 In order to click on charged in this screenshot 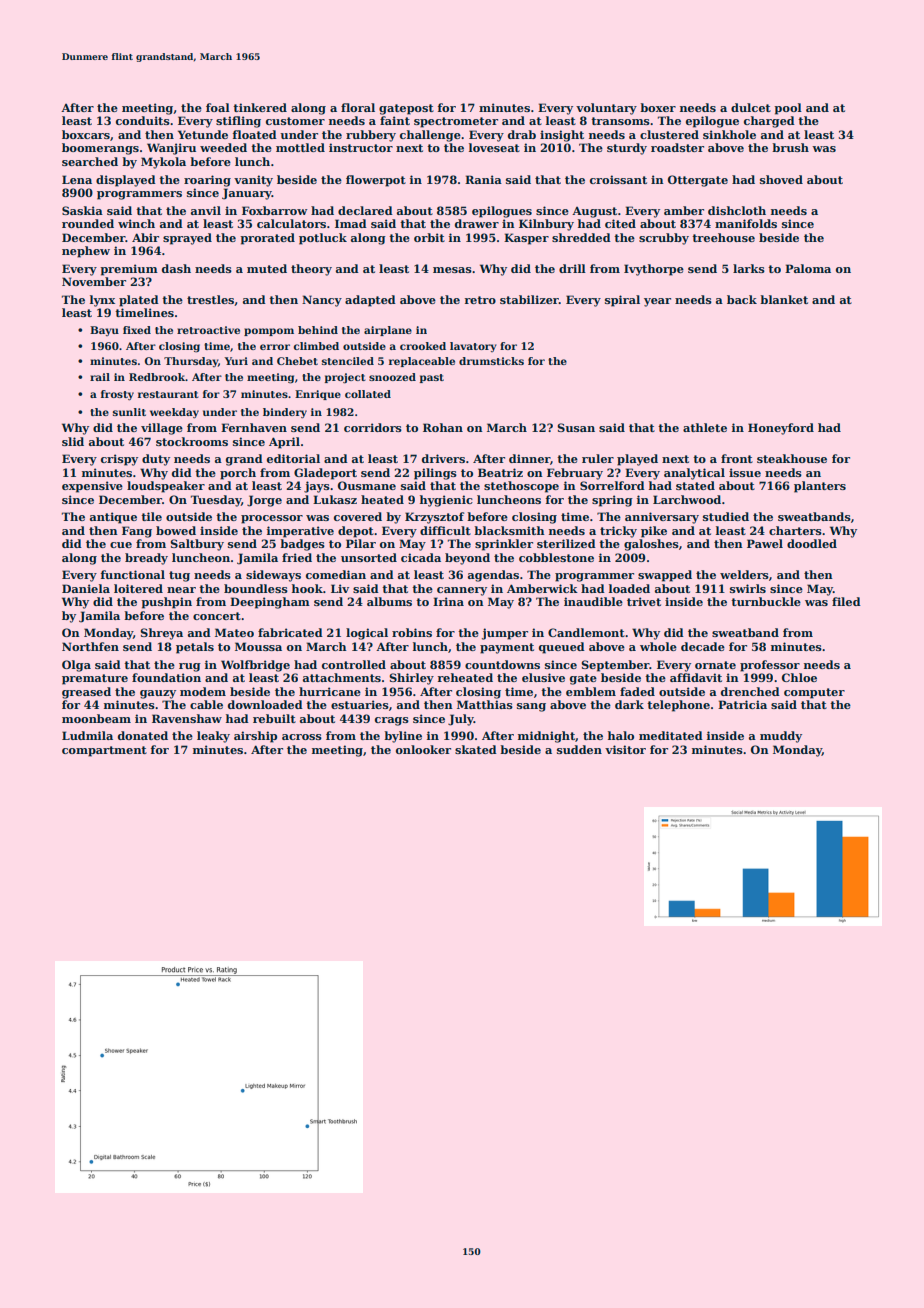, I will do `click(769, 122)`.
